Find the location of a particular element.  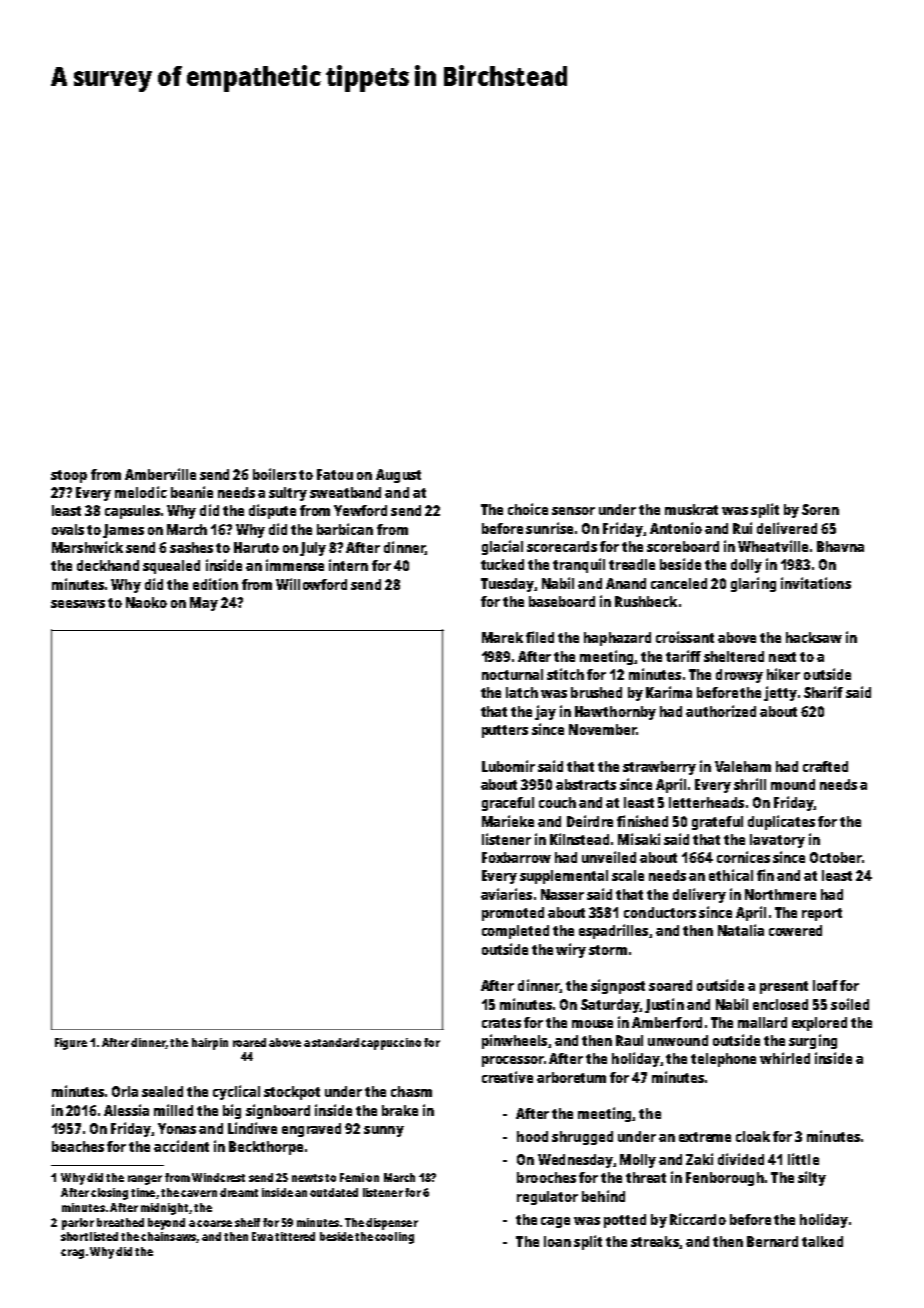

Zaki is located at coordinates (699, 1159).
